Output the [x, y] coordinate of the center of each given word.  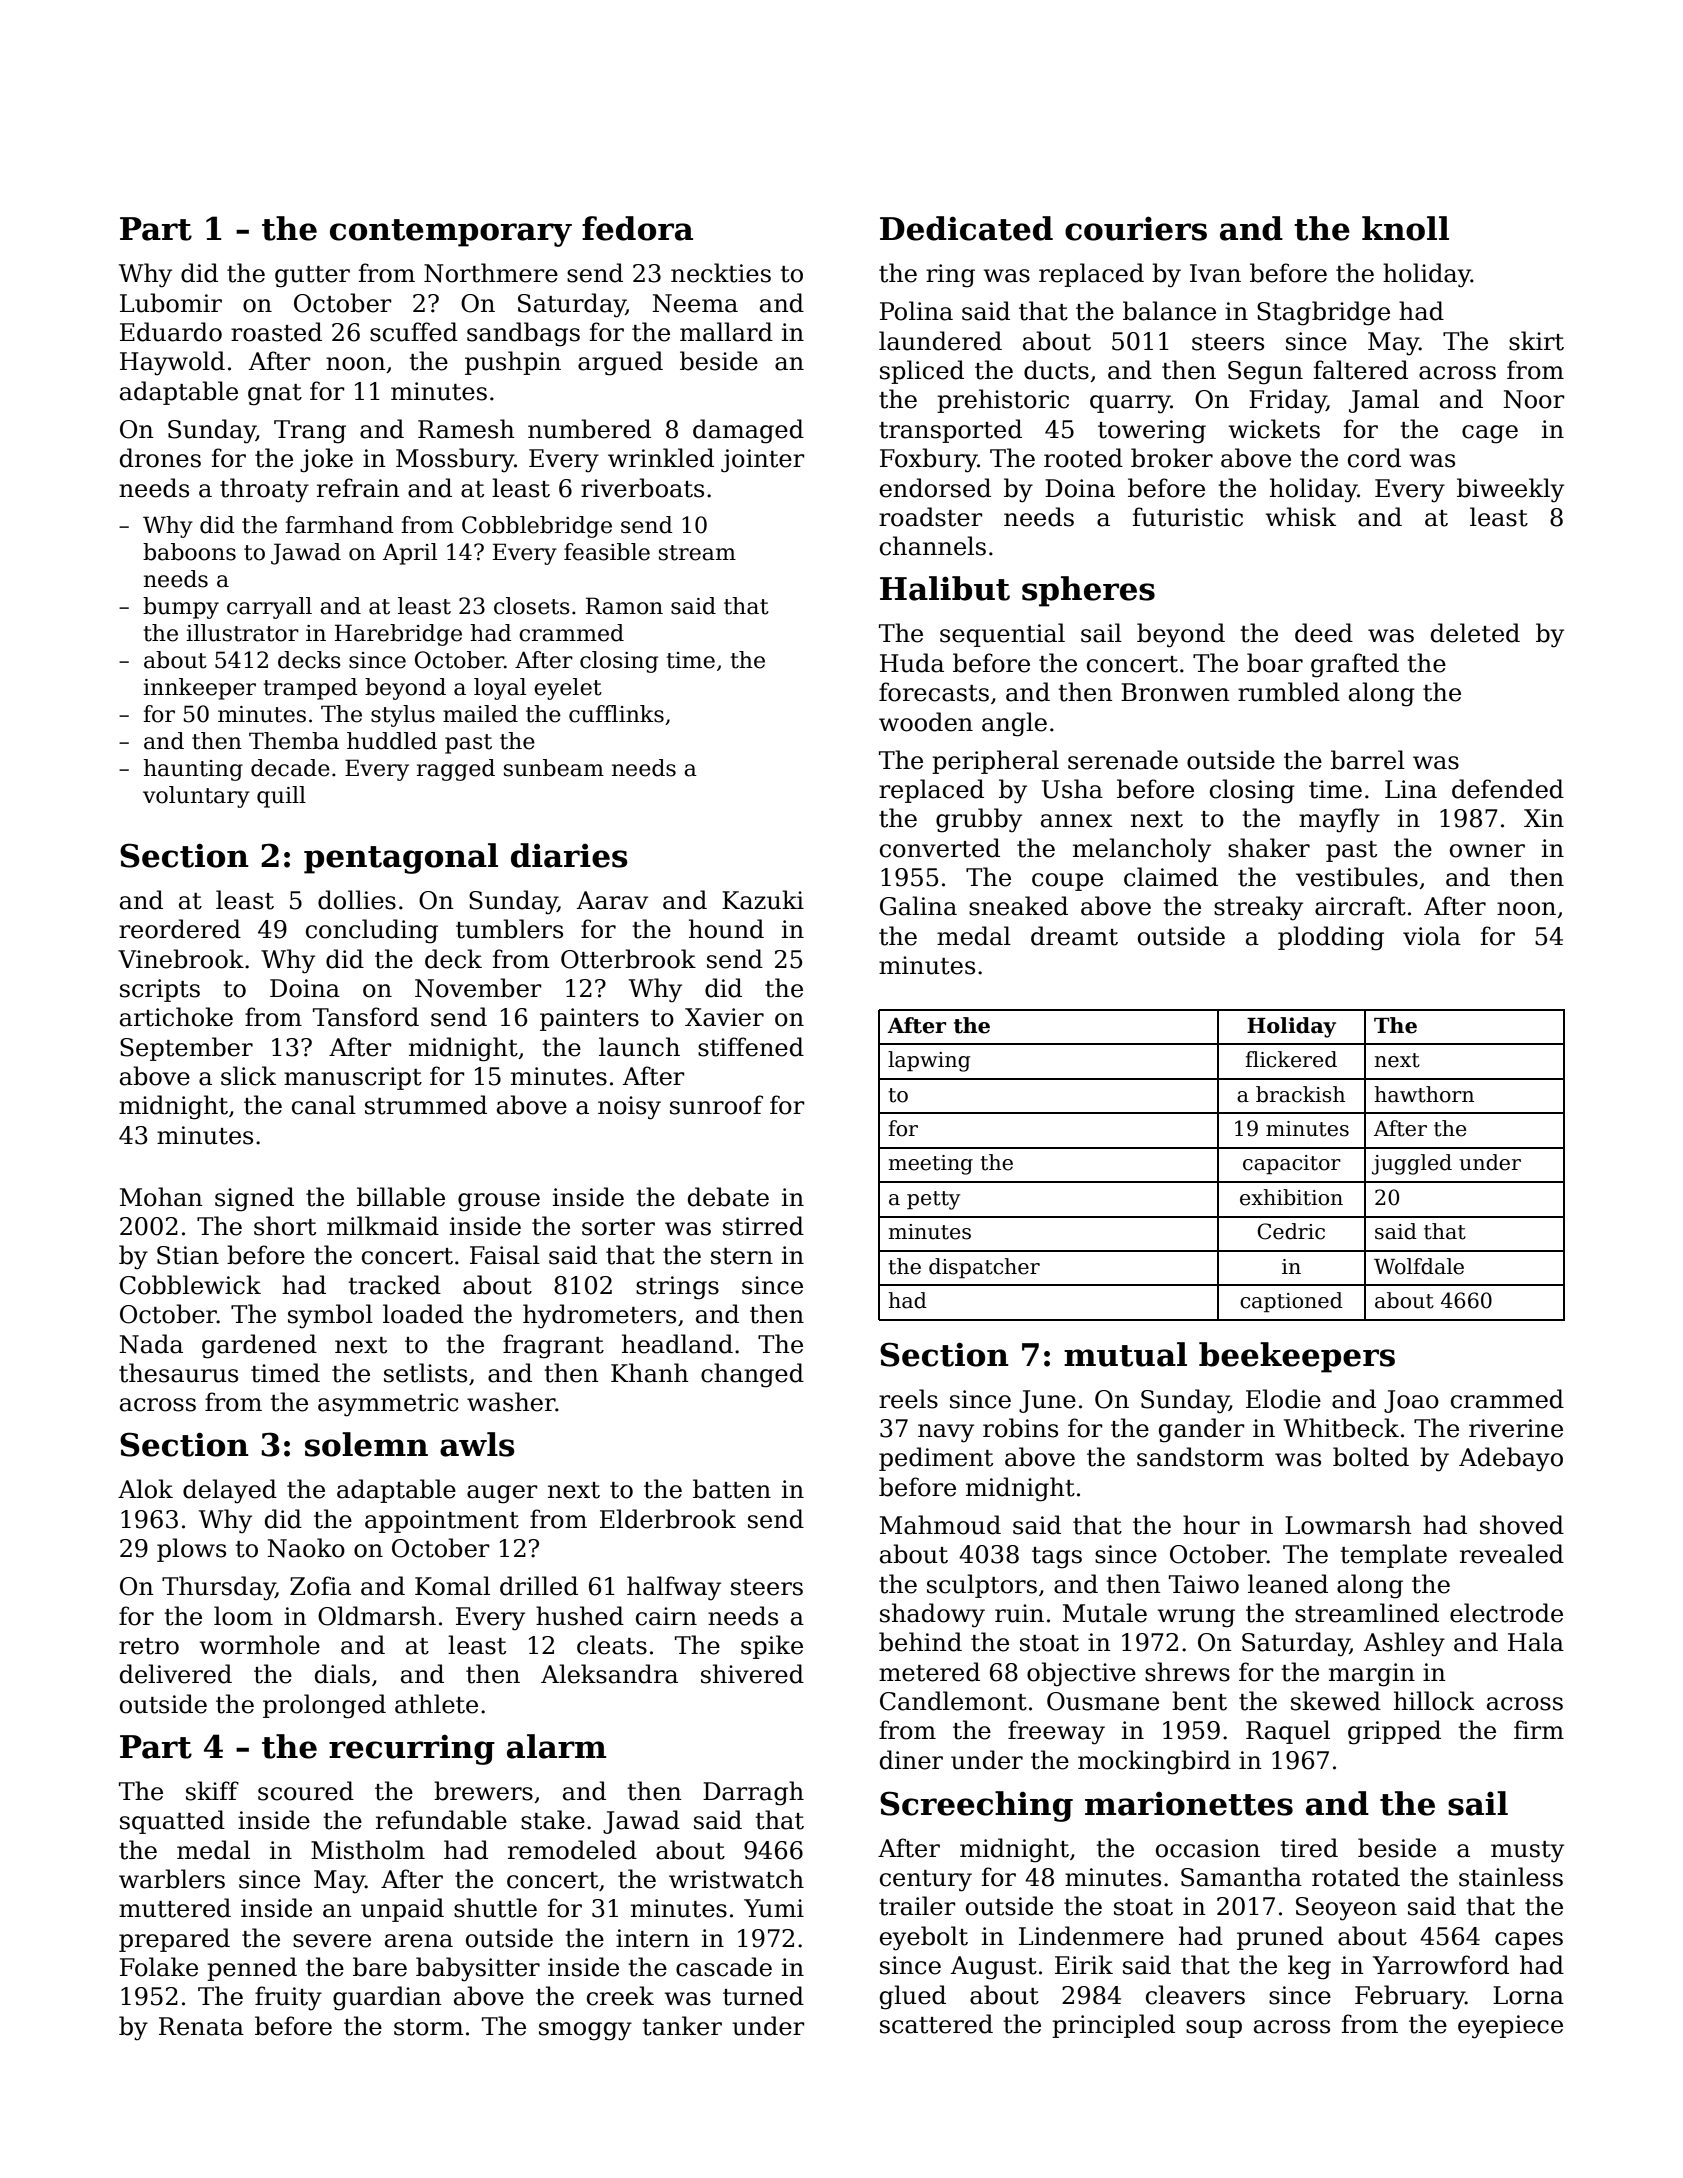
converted [940, 848]
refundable [441, 1820]
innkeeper [199, 689]
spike [772, 1647]
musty [1527, 1852]
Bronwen [1175, 692]
